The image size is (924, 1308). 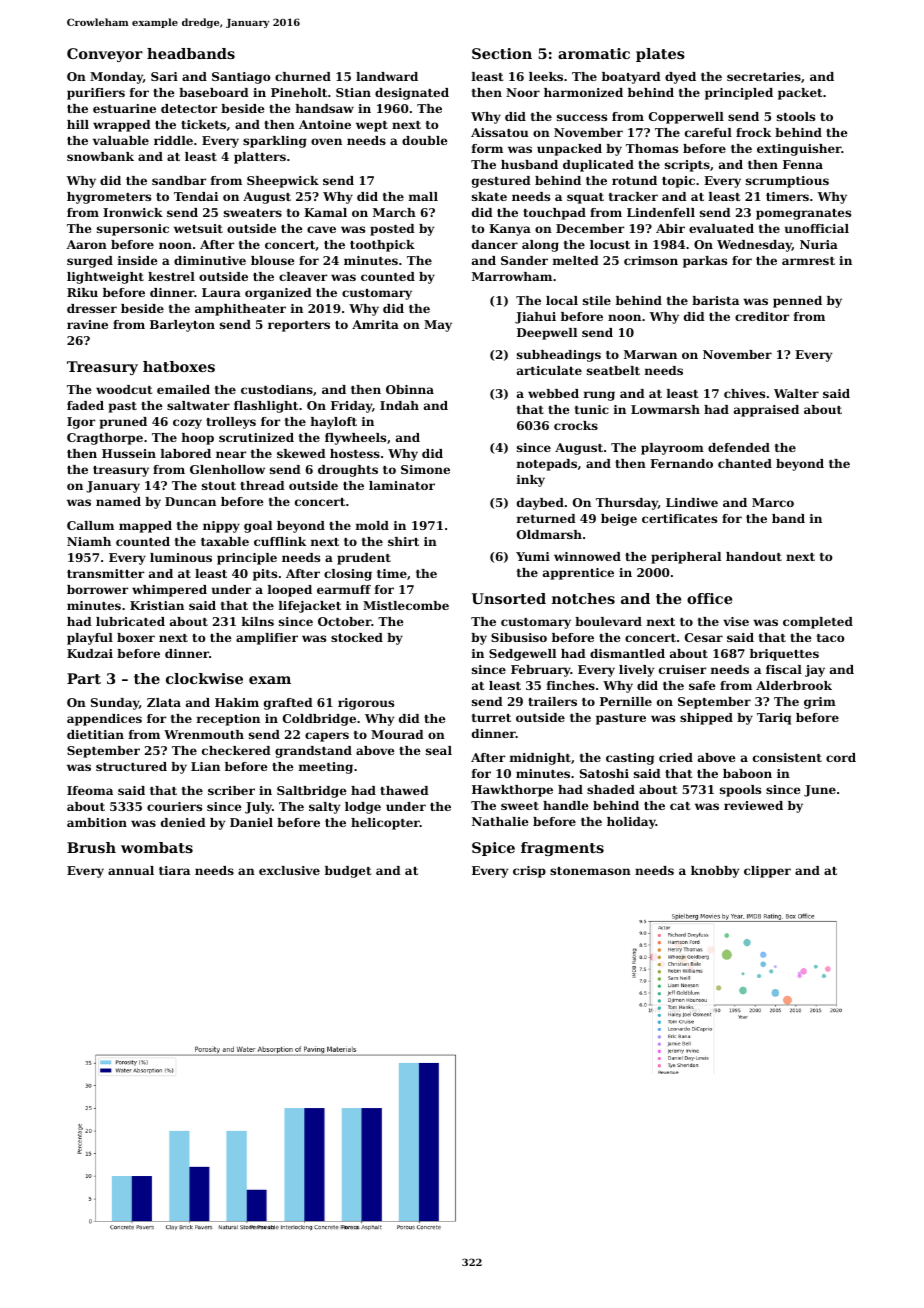 What do you see at coordinates (552, 701) in the document?
I see `trailers` at bounding box center [552, 701].
